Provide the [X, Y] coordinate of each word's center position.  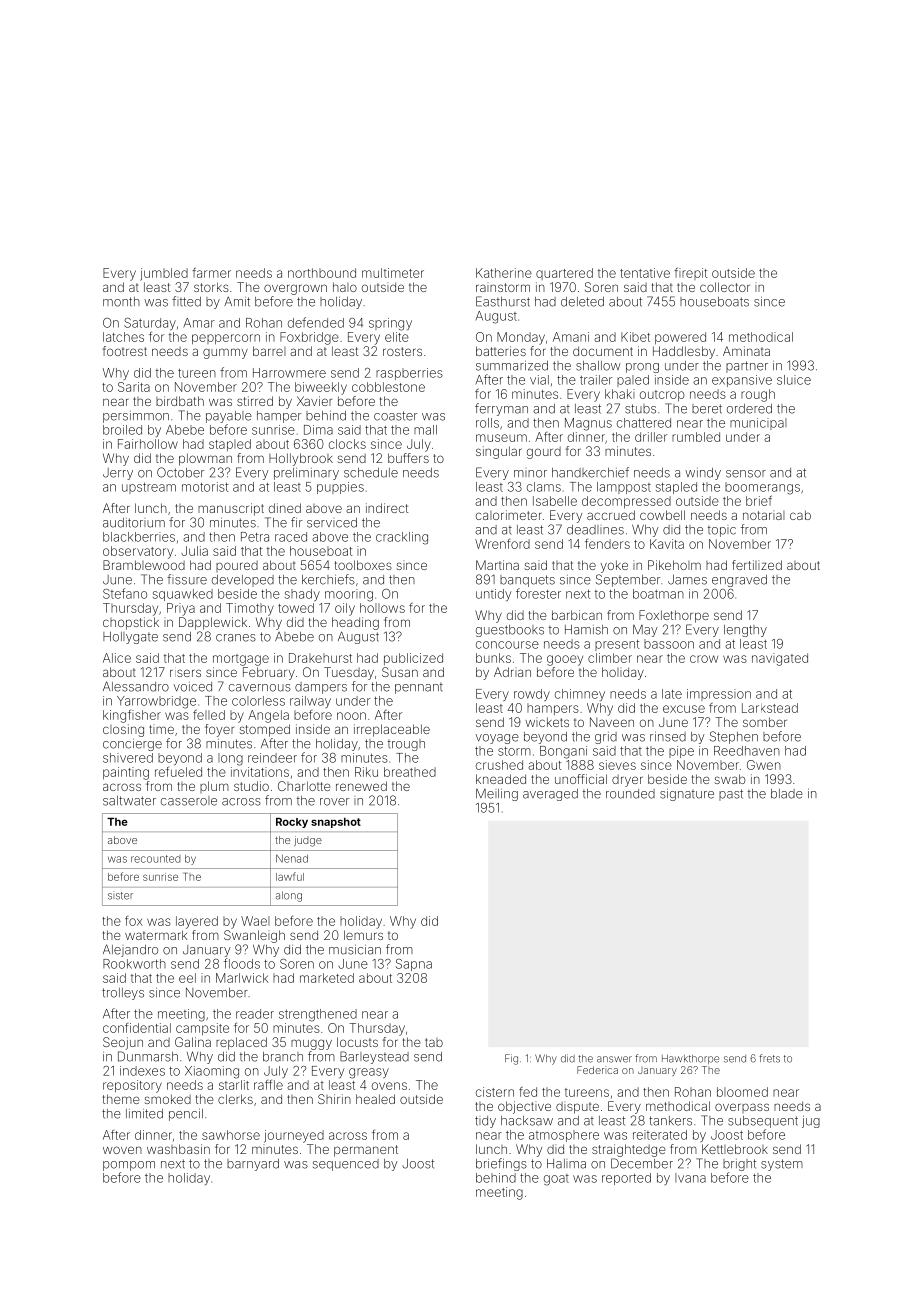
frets [769, 1058]
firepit [691, 273]
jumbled [164, 274]
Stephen [734, 737]
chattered [644, 423]
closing [123, 730]
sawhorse [231, 1135]
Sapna [414, 965]
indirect [387, 508]
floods [242, 963]
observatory [138, 552]
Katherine [504, 273]
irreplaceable [392, 730]
